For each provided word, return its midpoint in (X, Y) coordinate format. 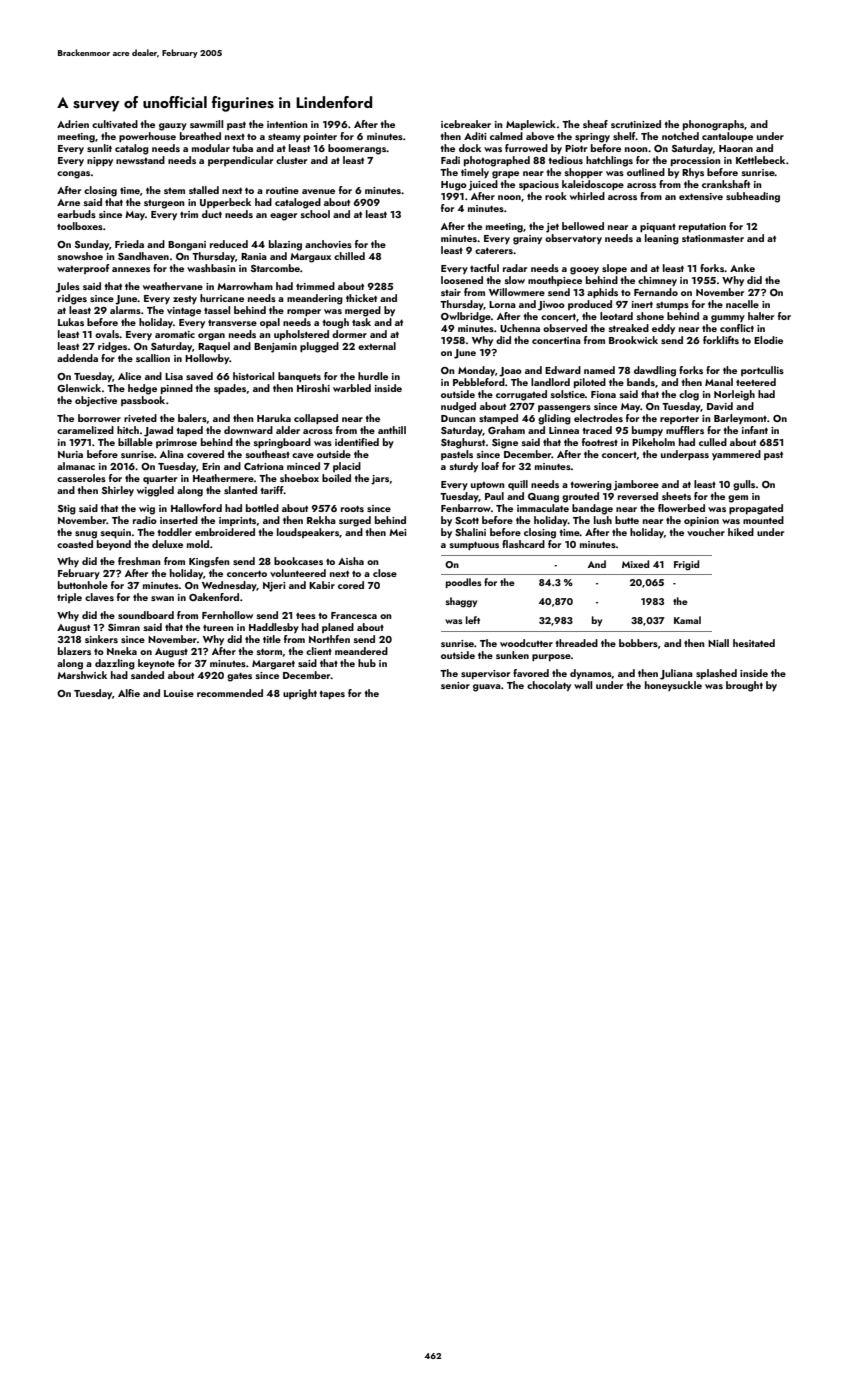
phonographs (713, 125)
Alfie (129, 693)
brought (744, 686)
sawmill (206, 124)
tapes (332, 695)
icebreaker (466, 124)
